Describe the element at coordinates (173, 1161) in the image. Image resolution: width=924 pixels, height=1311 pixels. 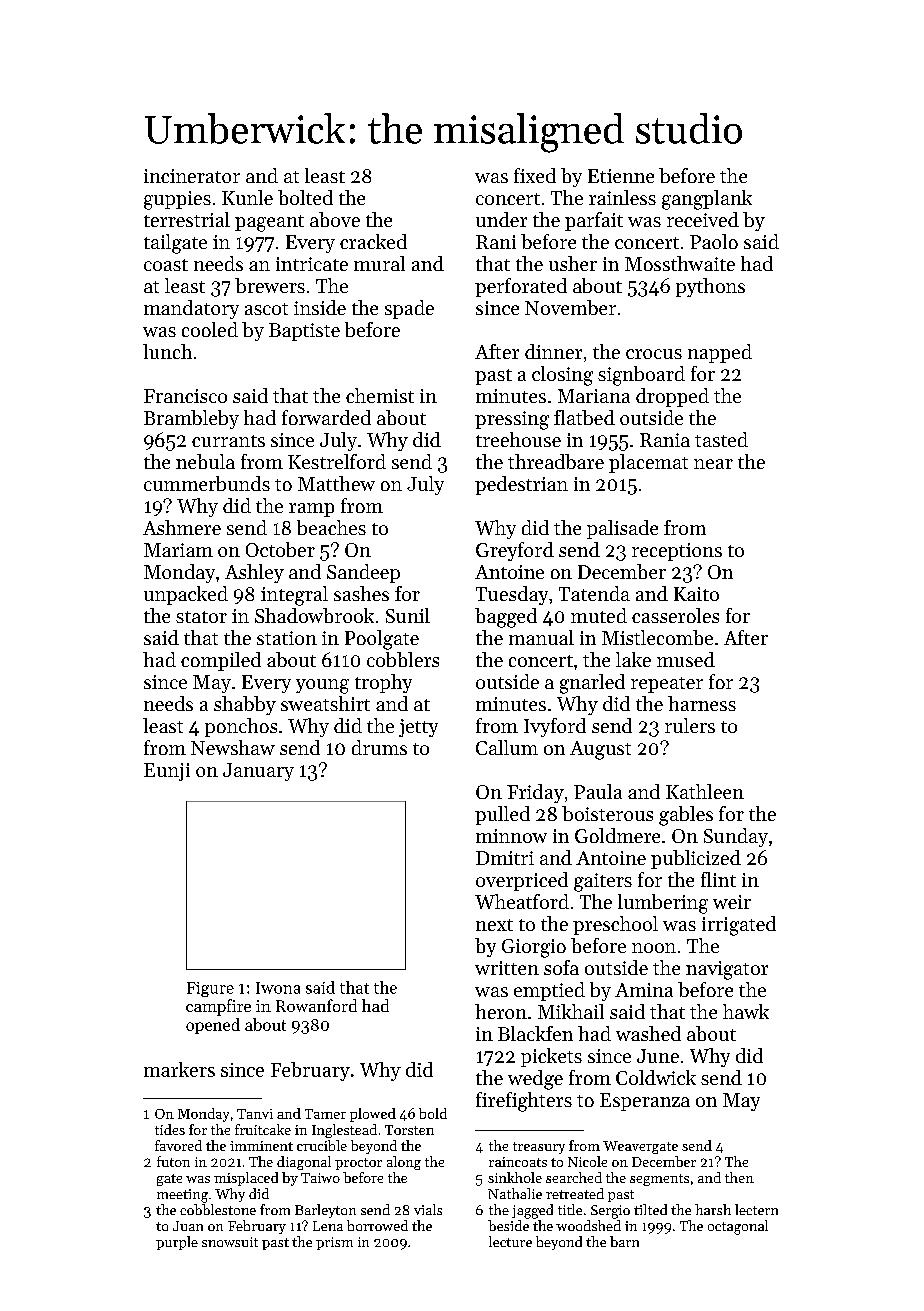
I see `futon` at that location.
